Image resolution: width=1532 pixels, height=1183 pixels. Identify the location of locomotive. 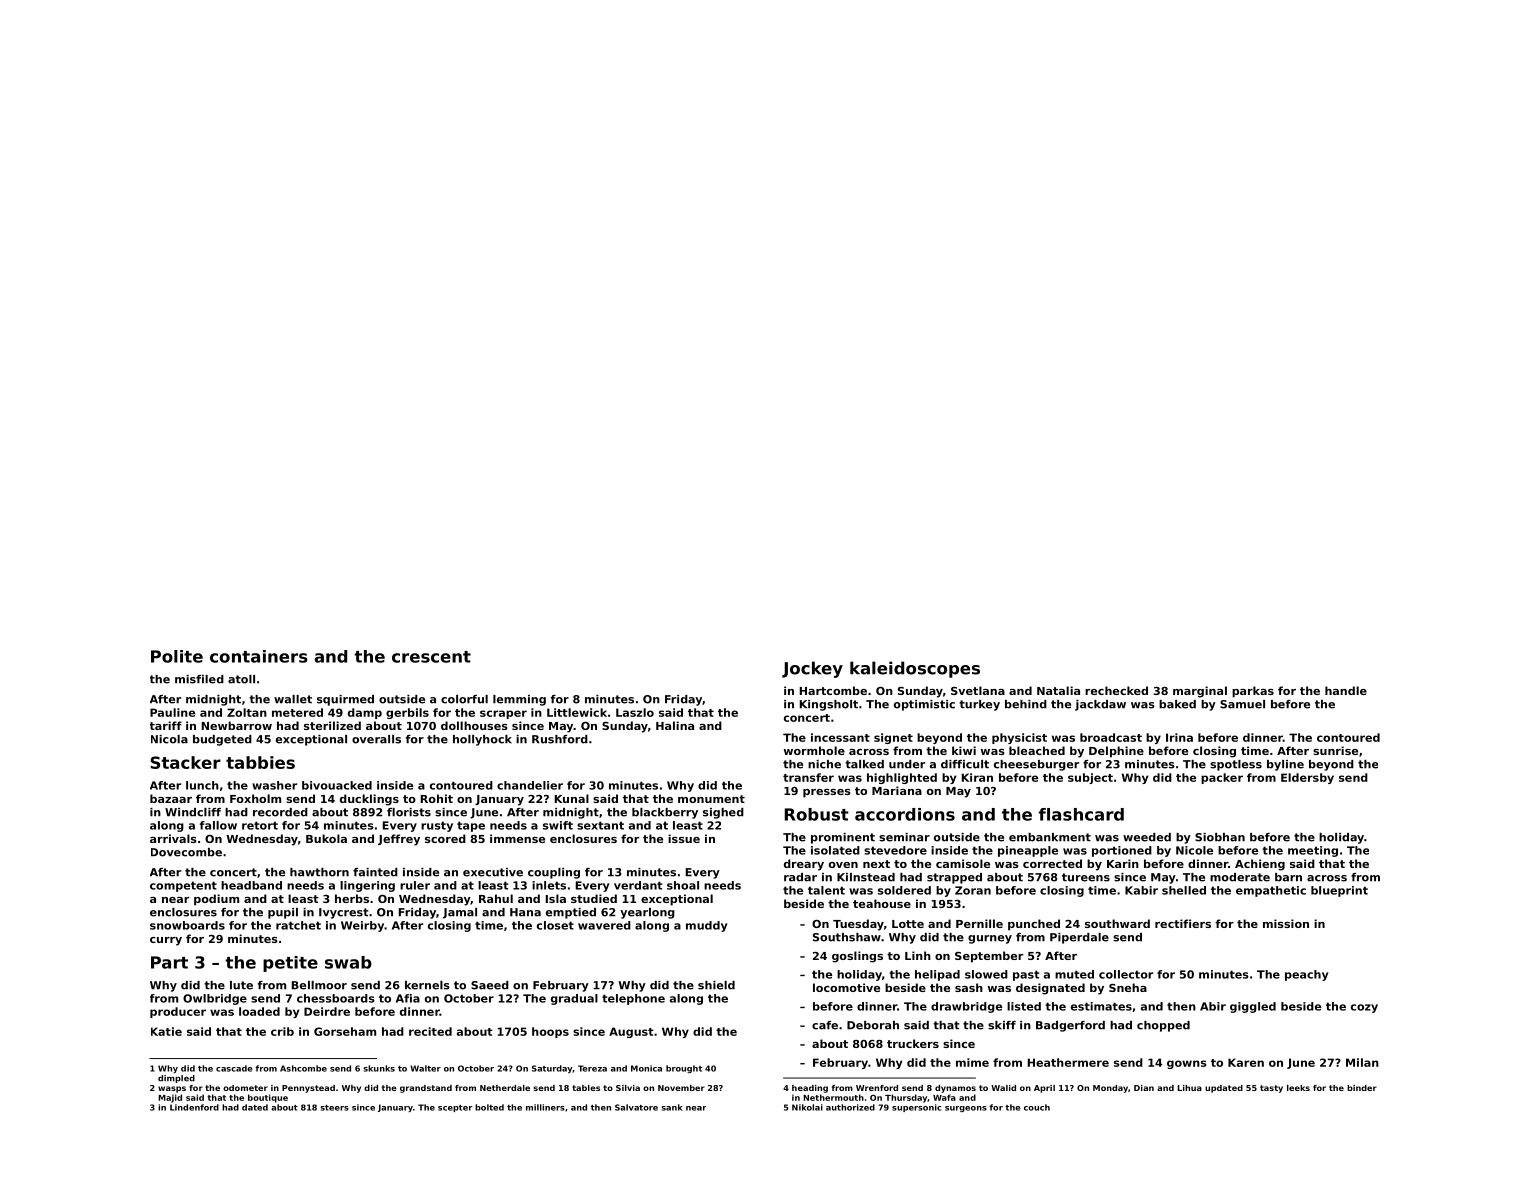
(846, 987).
